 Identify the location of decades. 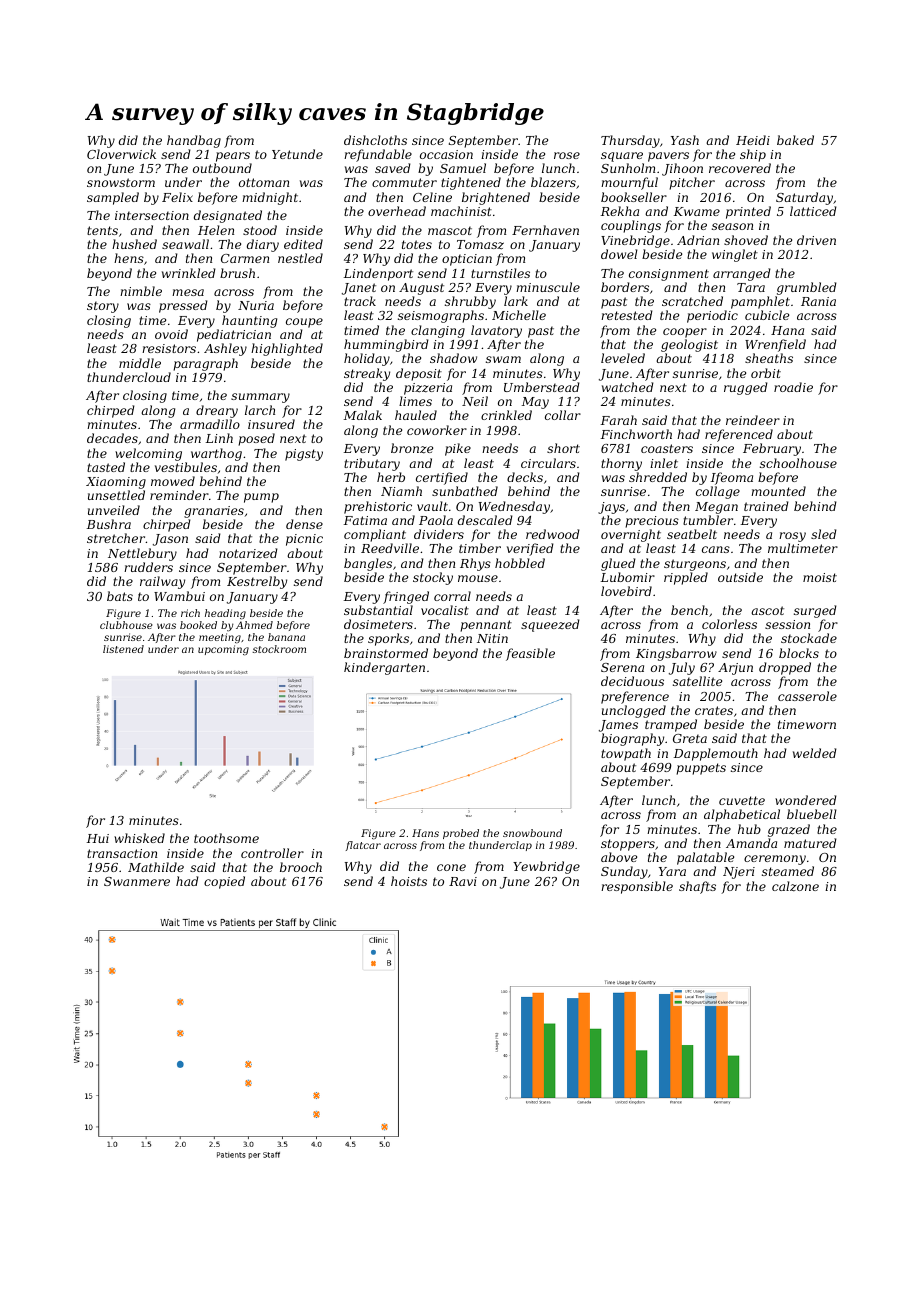
(112, 438).
